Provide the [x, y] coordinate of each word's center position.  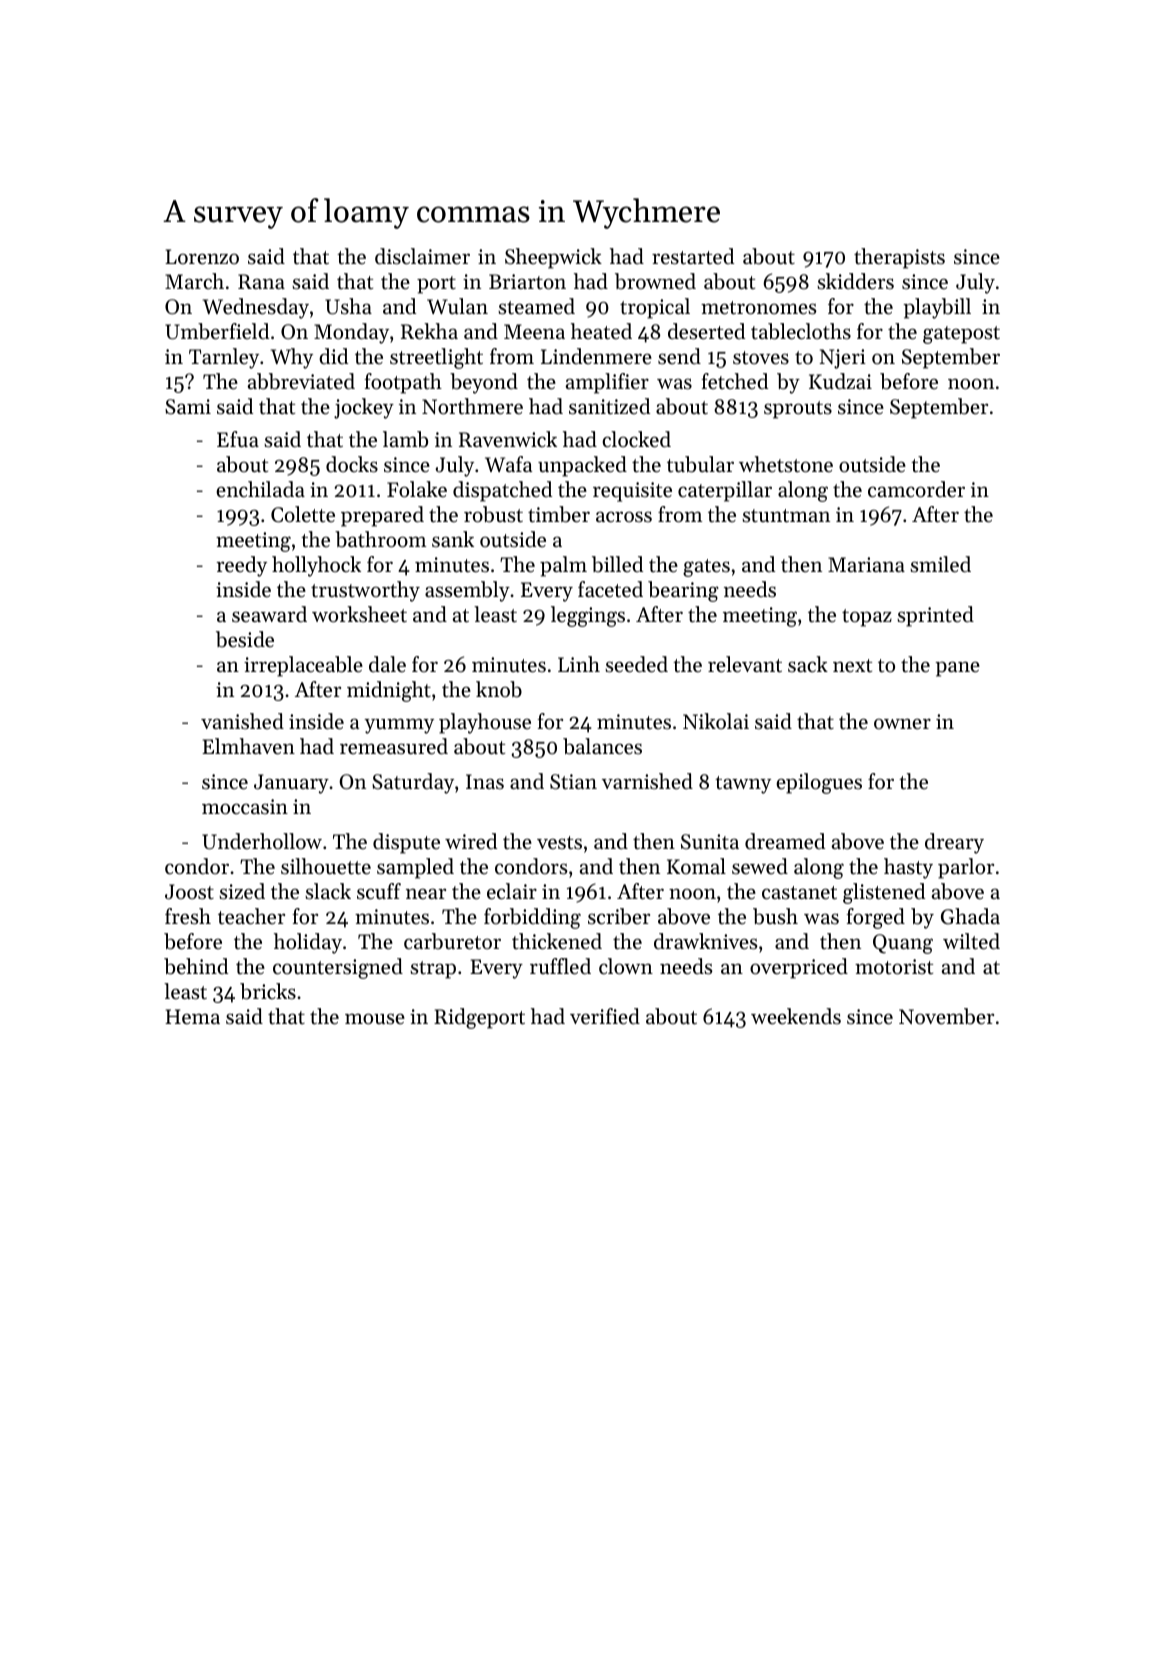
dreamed [785, 841]
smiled [940, 564]
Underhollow [262, 841]
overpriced [799, 968]
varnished [647, 781]
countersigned [338, 968]
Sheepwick [553, 258]
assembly [467, 591]
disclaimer [422, 256]
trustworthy [365, 591]
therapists [899, 258]
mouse [375, 1019]
